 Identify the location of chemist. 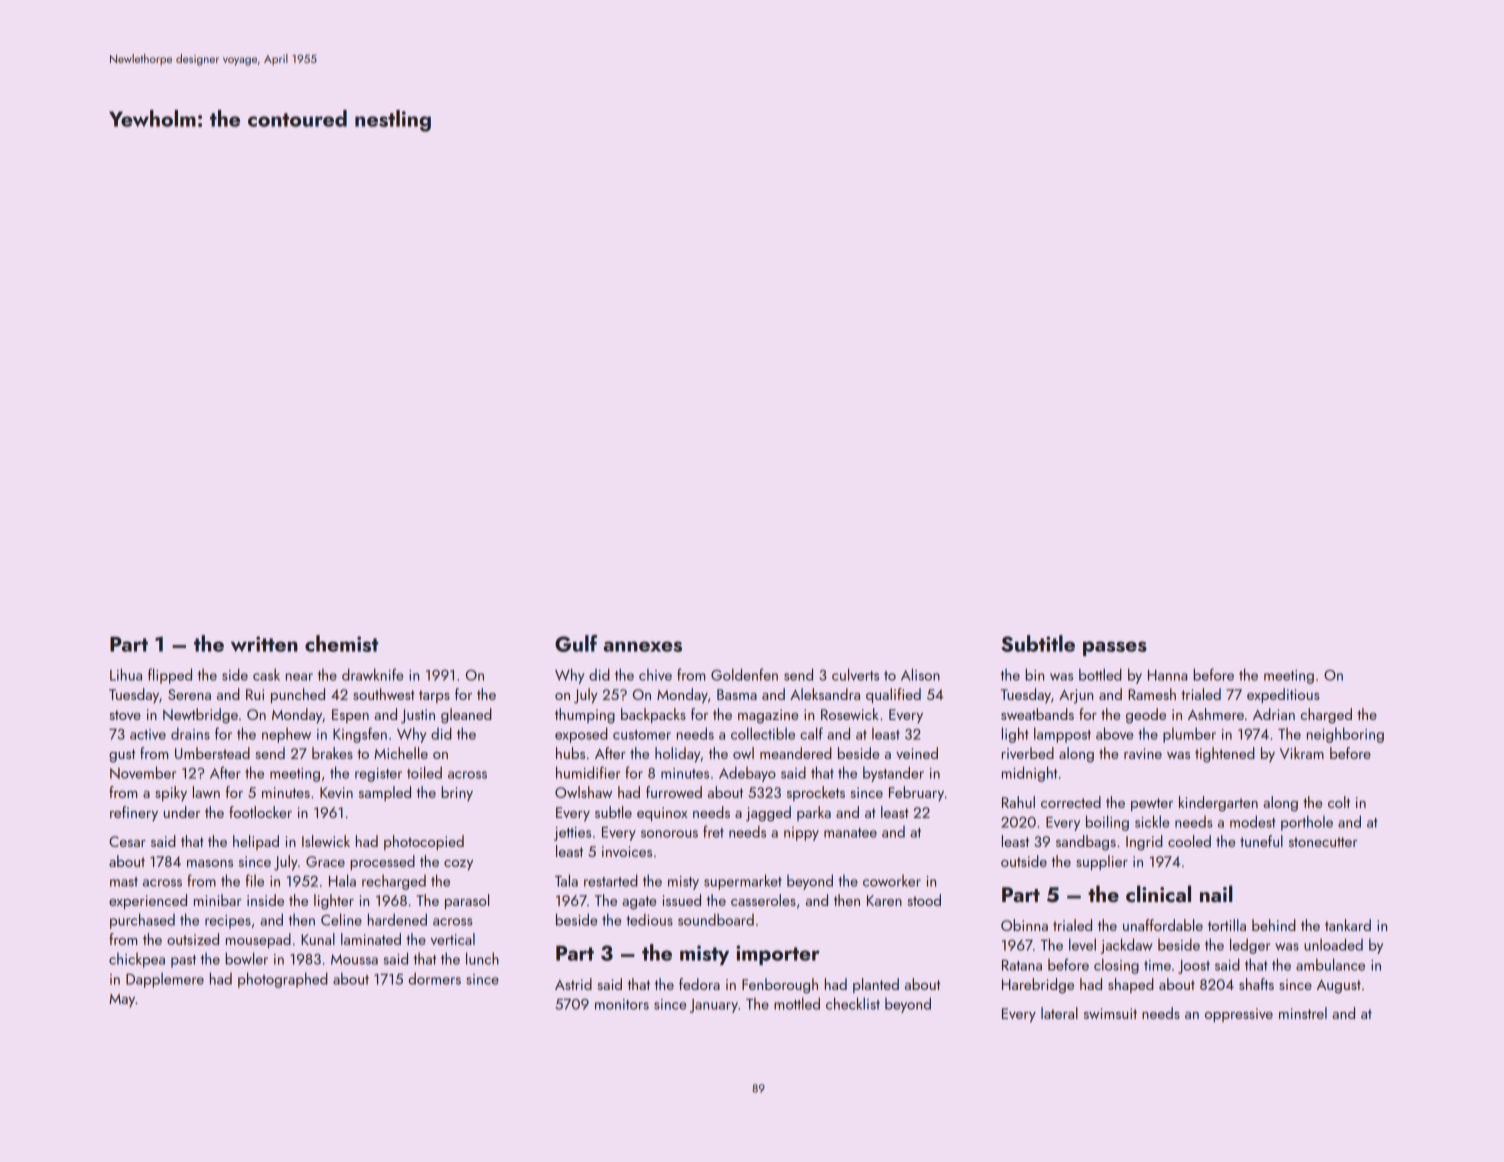
(341, 643).
